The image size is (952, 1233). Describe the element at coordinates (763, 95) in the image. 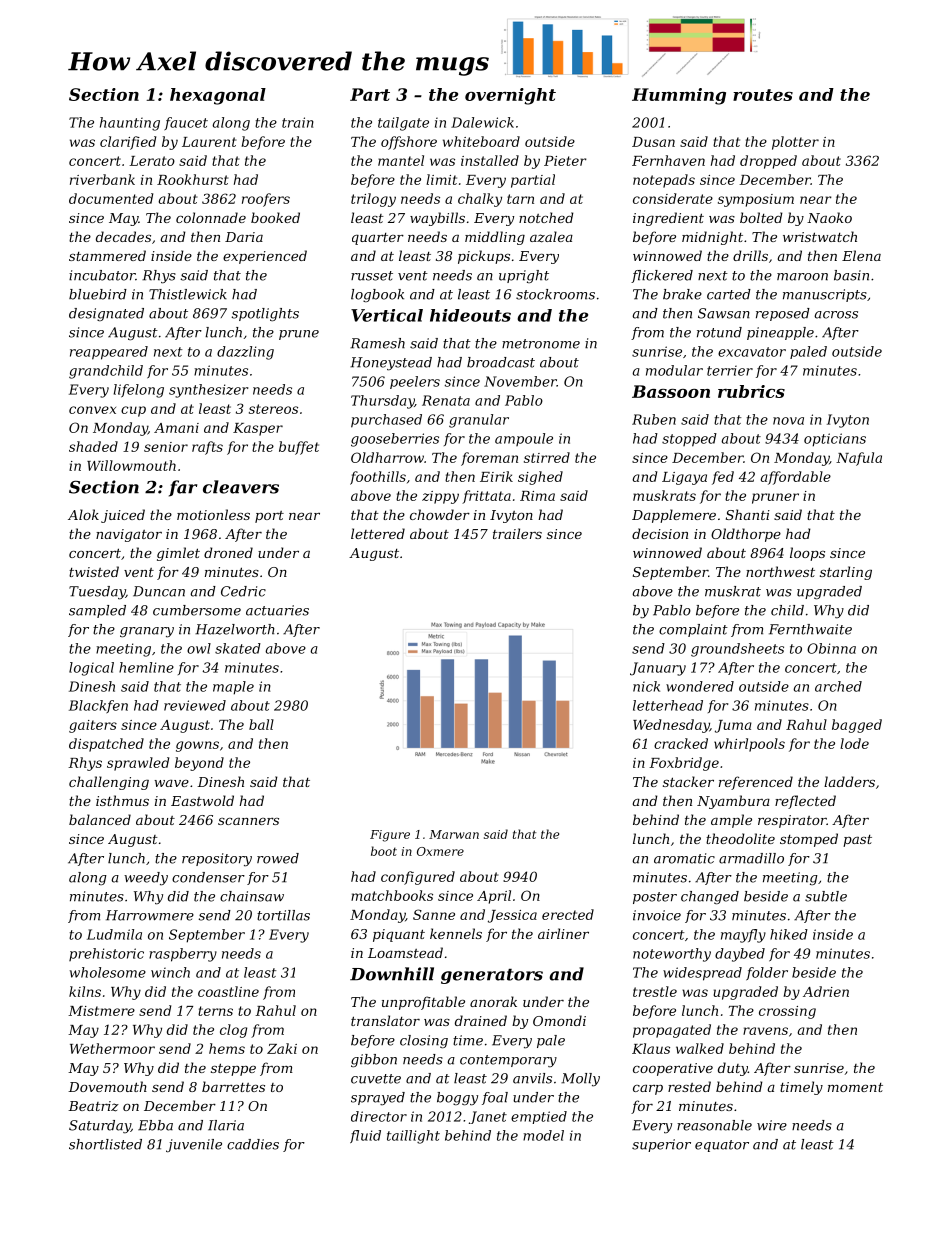

I see `routes` at that location.
